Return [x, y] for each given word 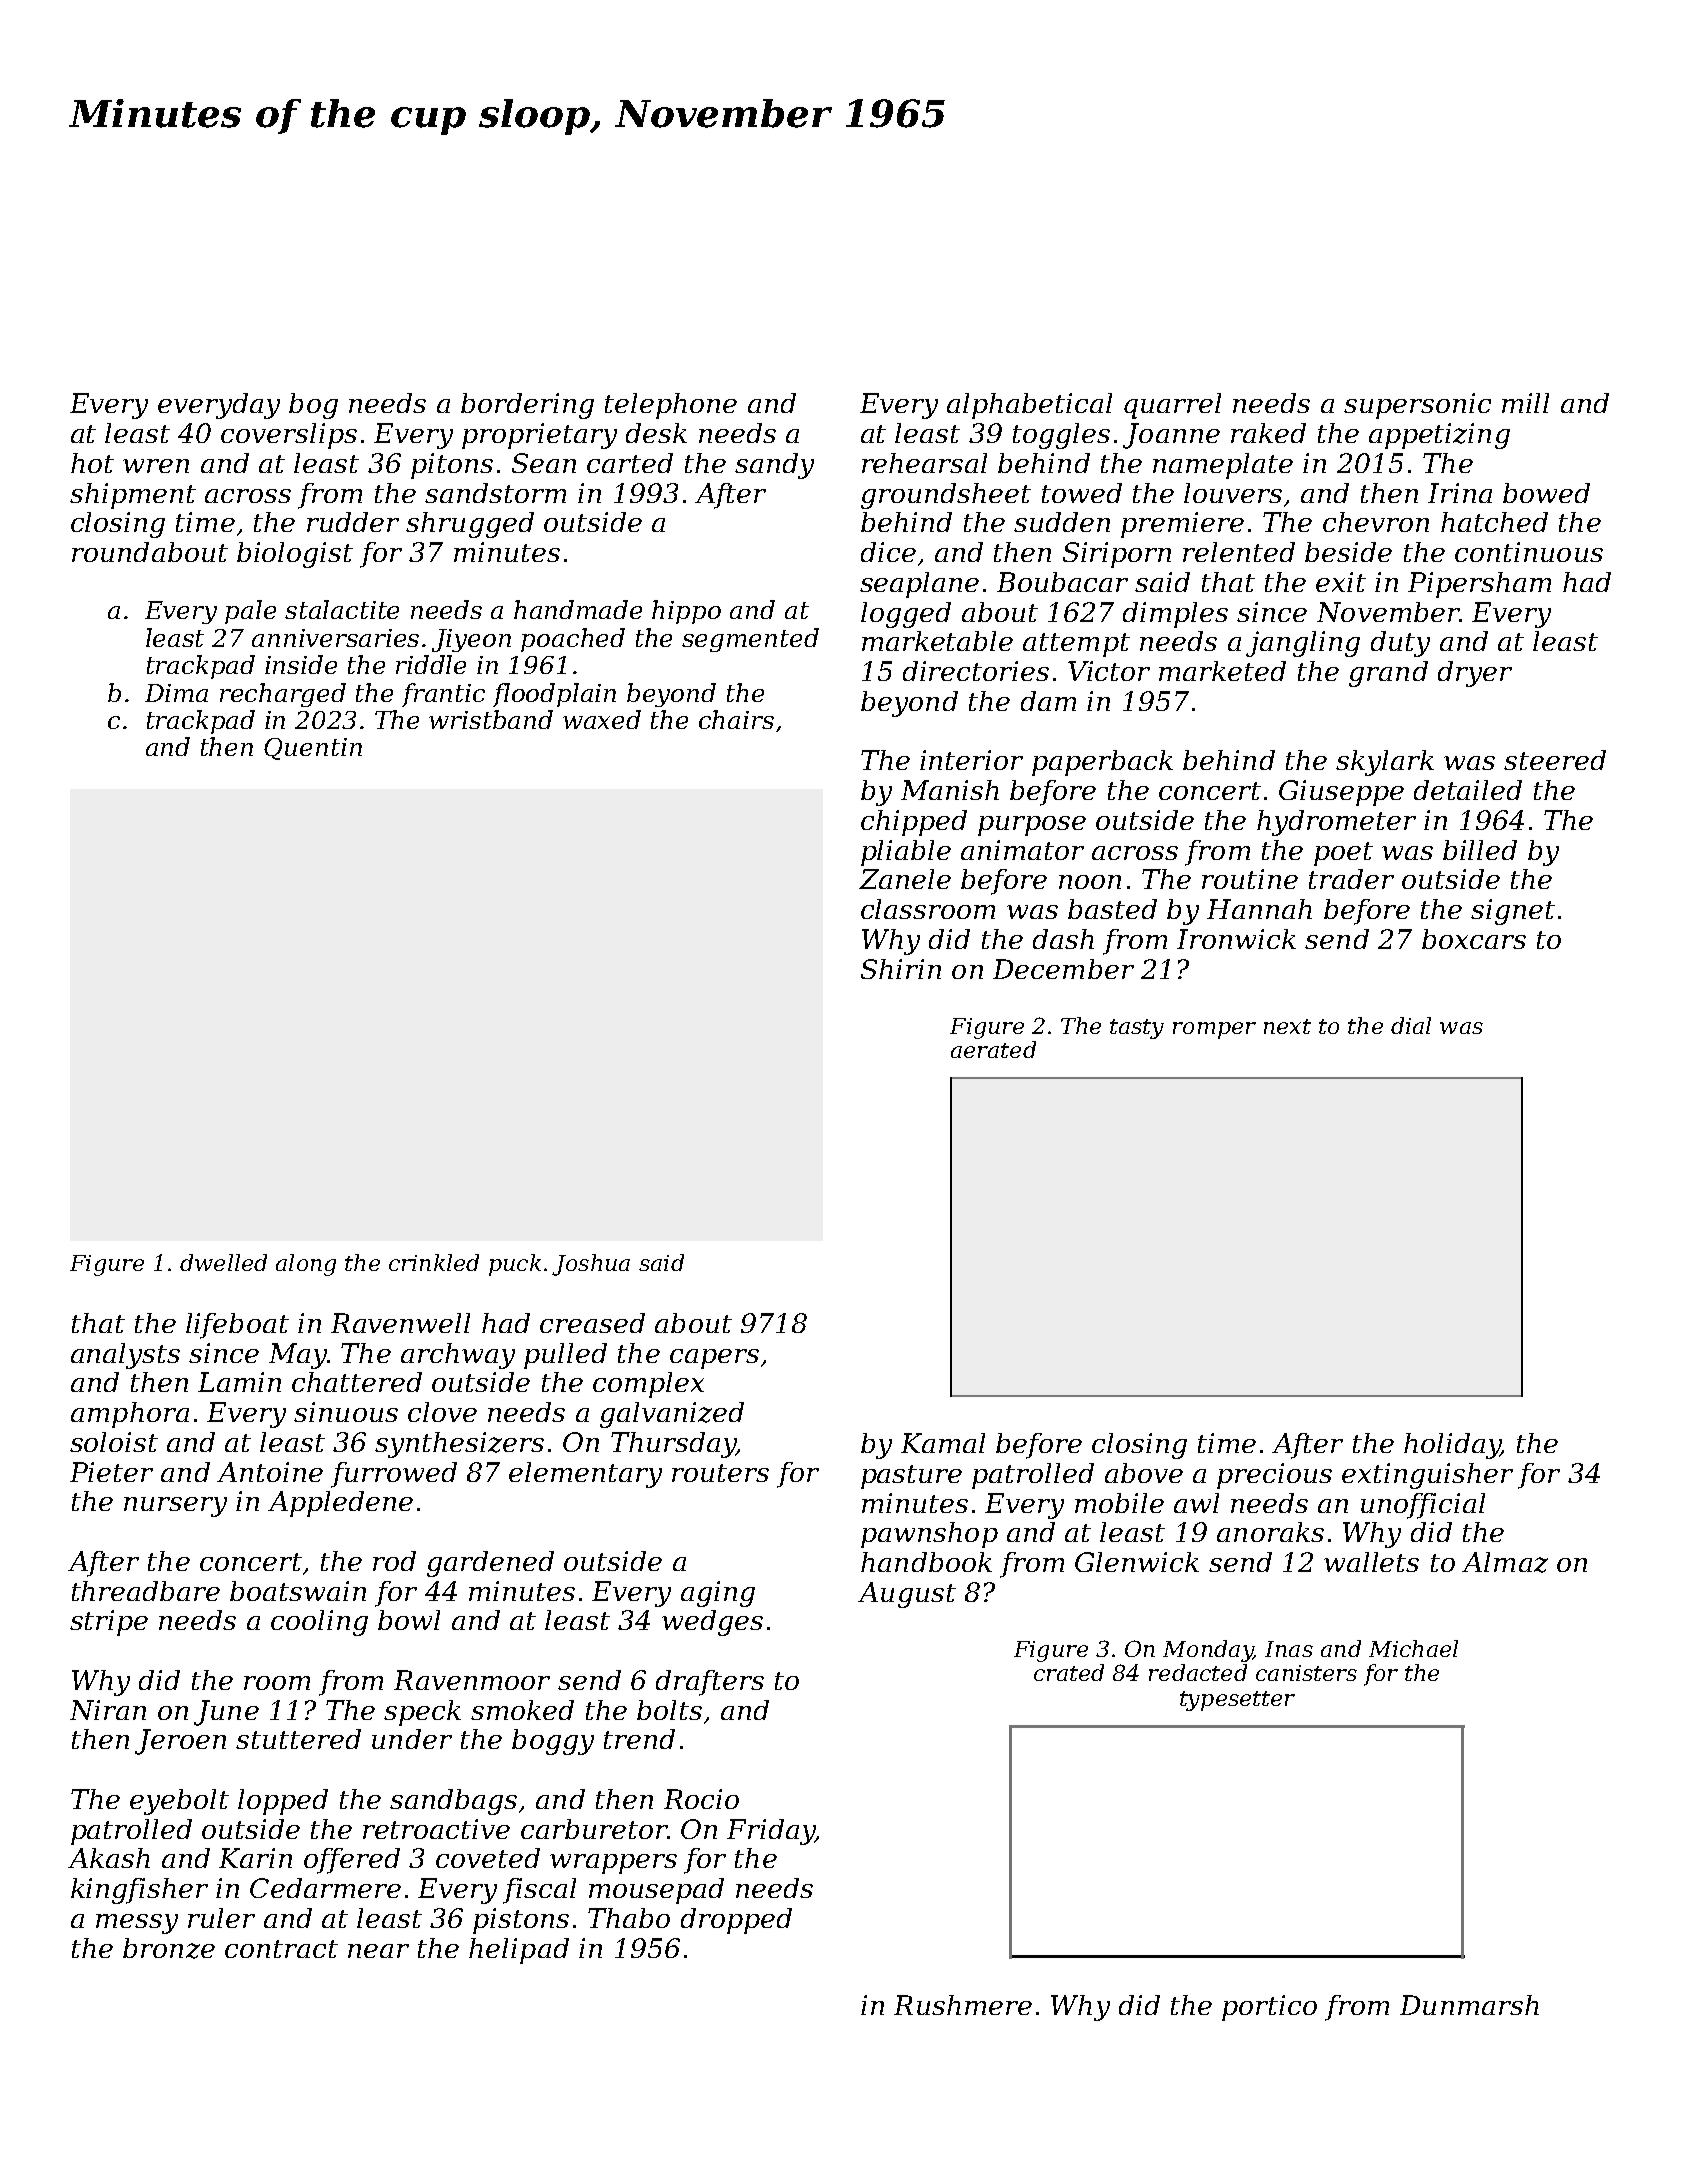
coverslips [289, 436]
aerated [993, 1049]
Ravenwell [400, 1323]
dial [1411, 1025]
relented [1239, 552]
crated [1069, 1672]
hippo [686, 612]
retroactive [436, 1829]
